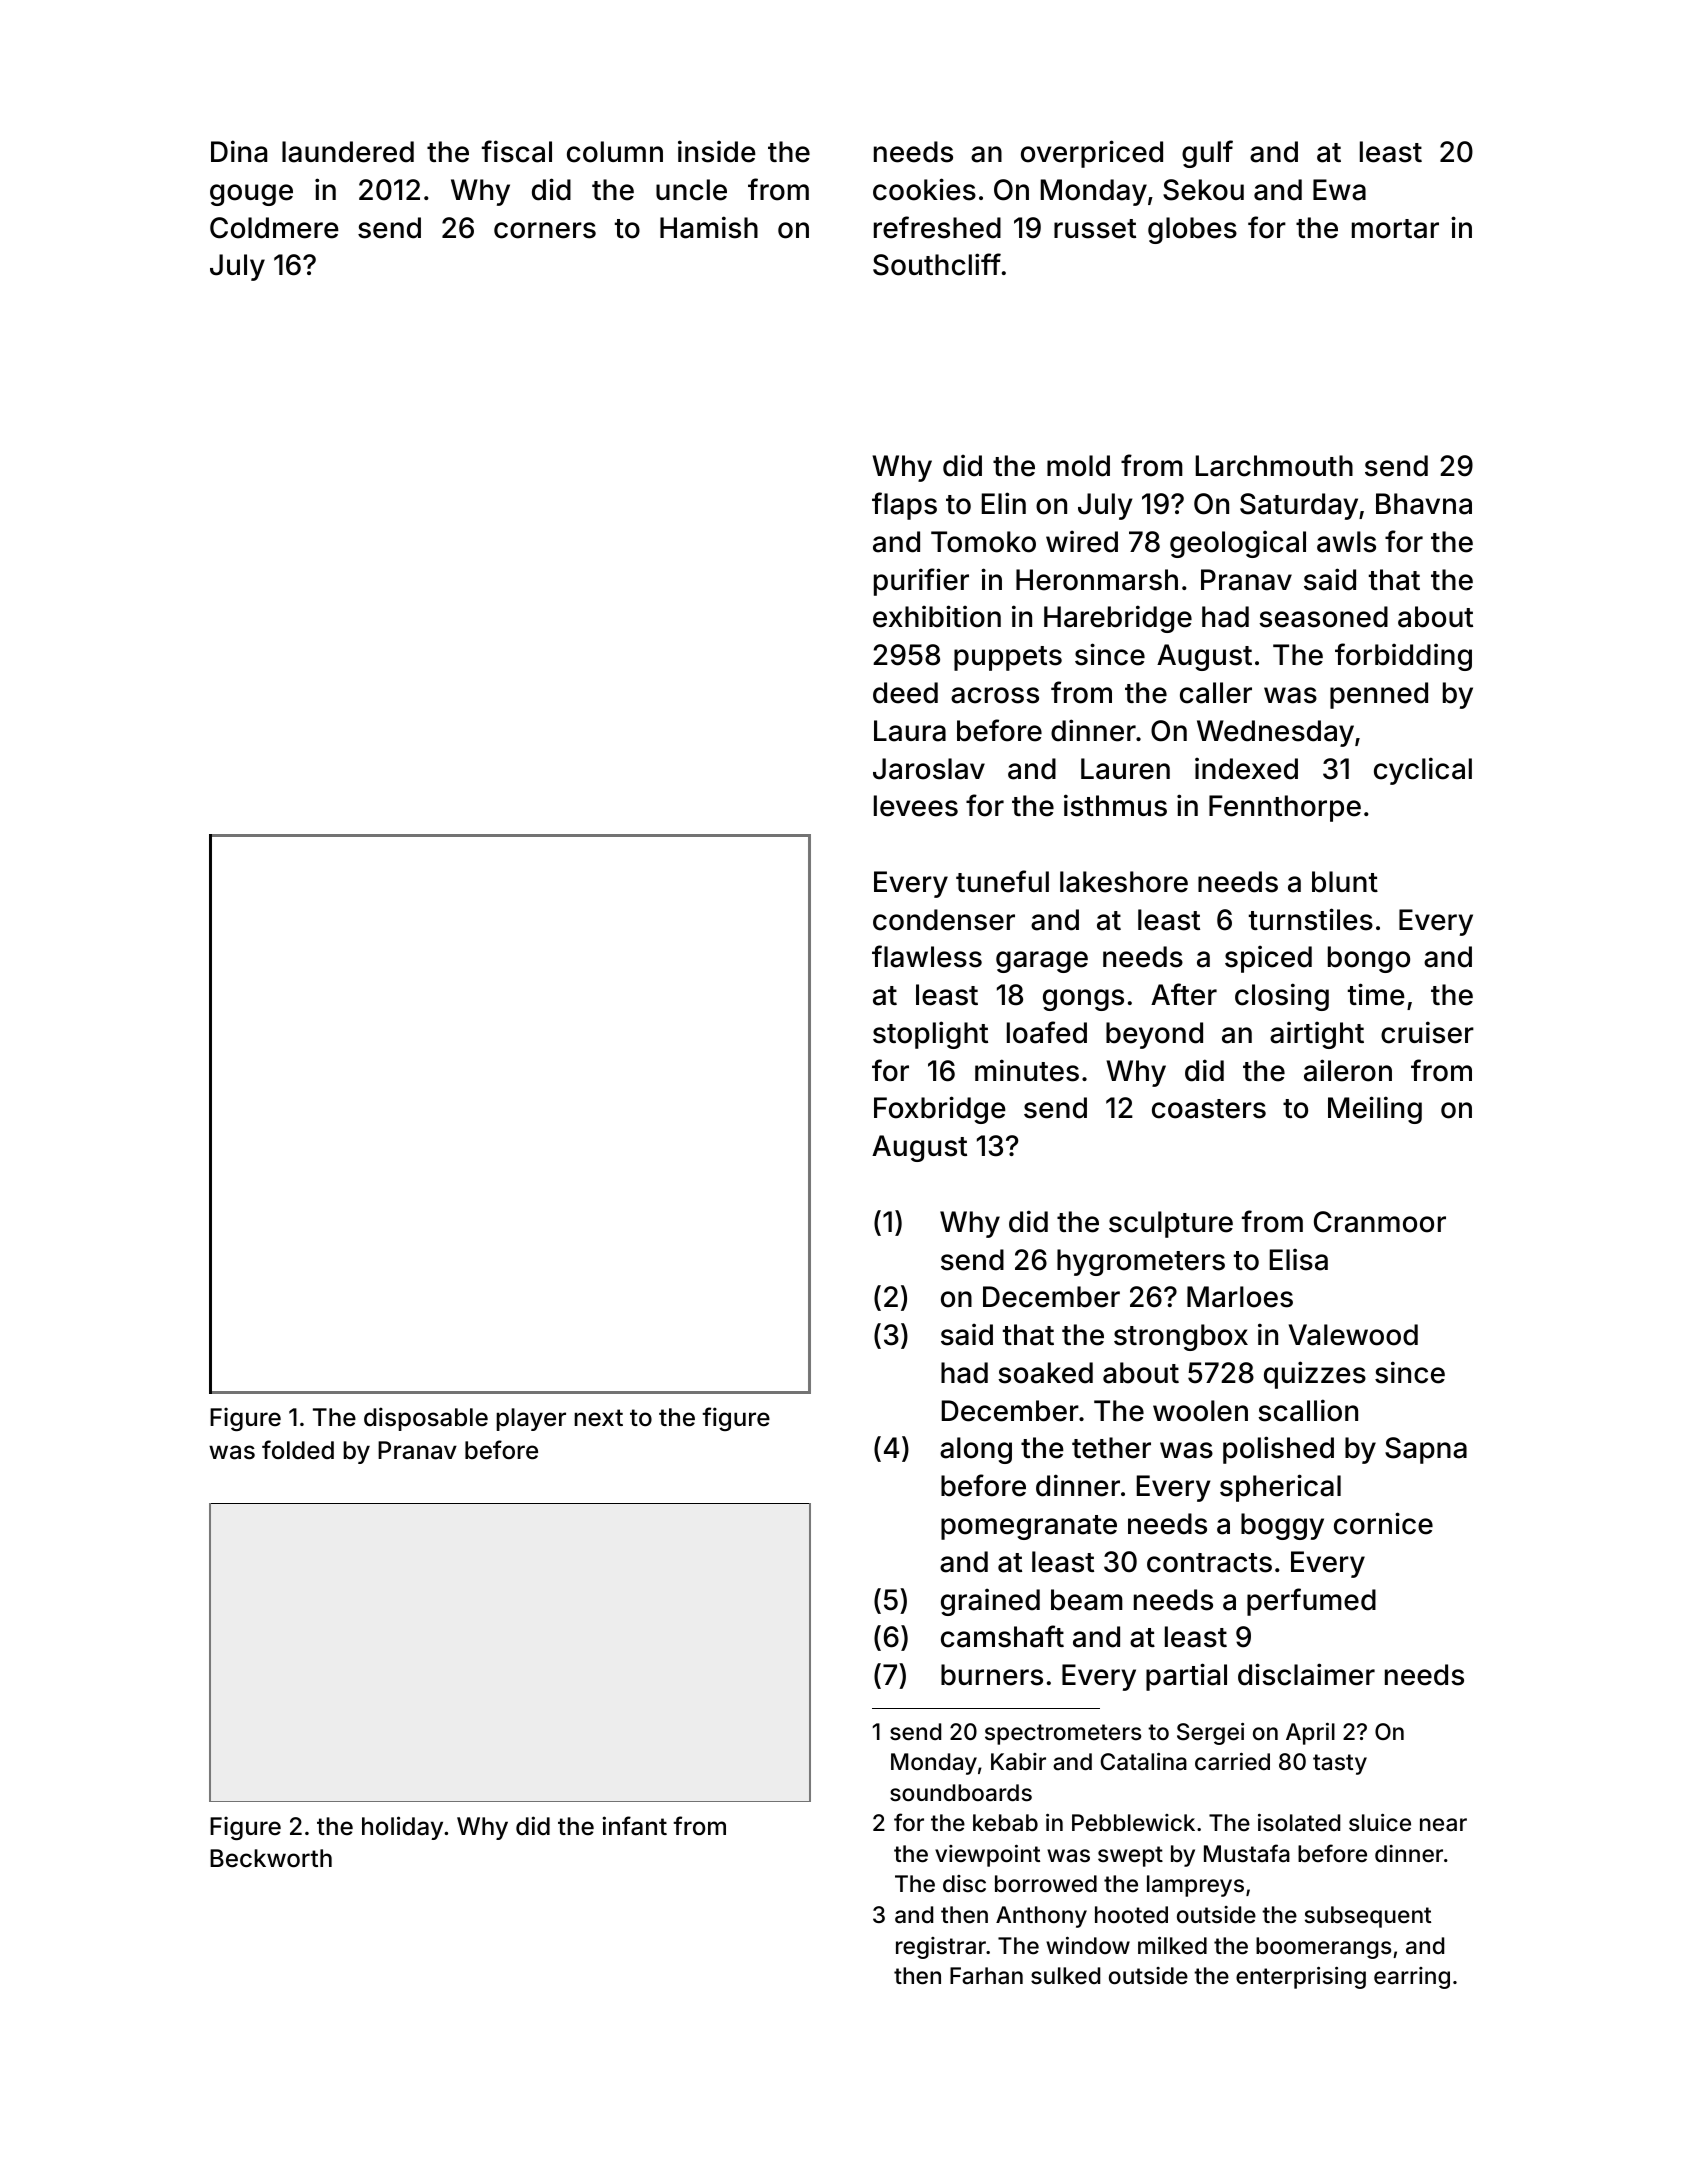 The width and height of the image is (1683, 2178). Describe the element at coordinates (992, 1675) in the image. I see `burners` at that location.
